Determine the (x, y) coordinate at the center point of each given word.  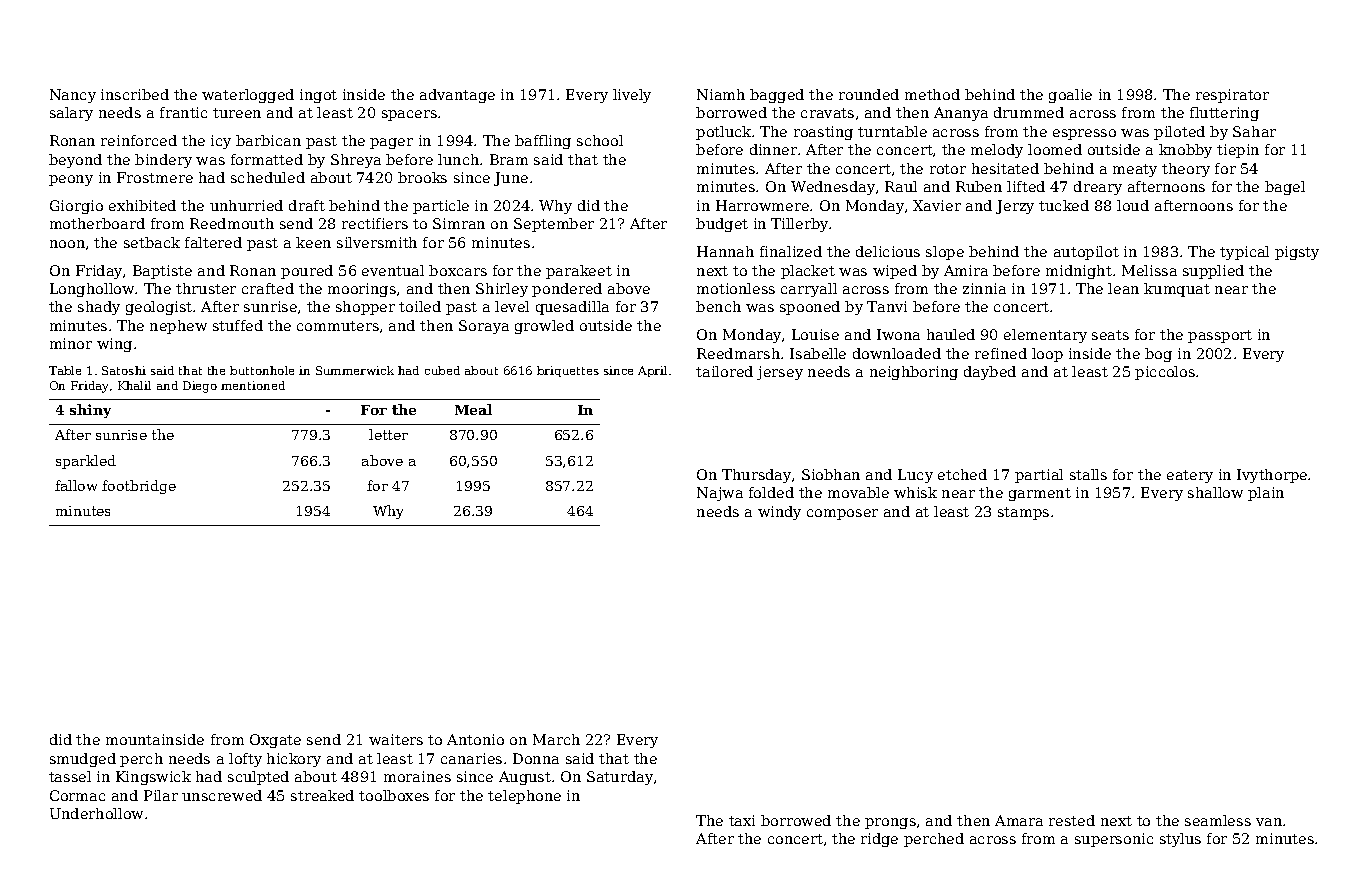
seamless (1218, 820)
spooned (810, 308)
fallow (76, 485)
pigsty (1297, 253)
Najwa (720, 494)
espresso (1084, 134)
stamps (1023, 513)
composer (842, 514)
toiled (420, 306)
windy (779, 513)
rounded (869, 94)
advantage (457, 96)
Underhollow (96, 813)
